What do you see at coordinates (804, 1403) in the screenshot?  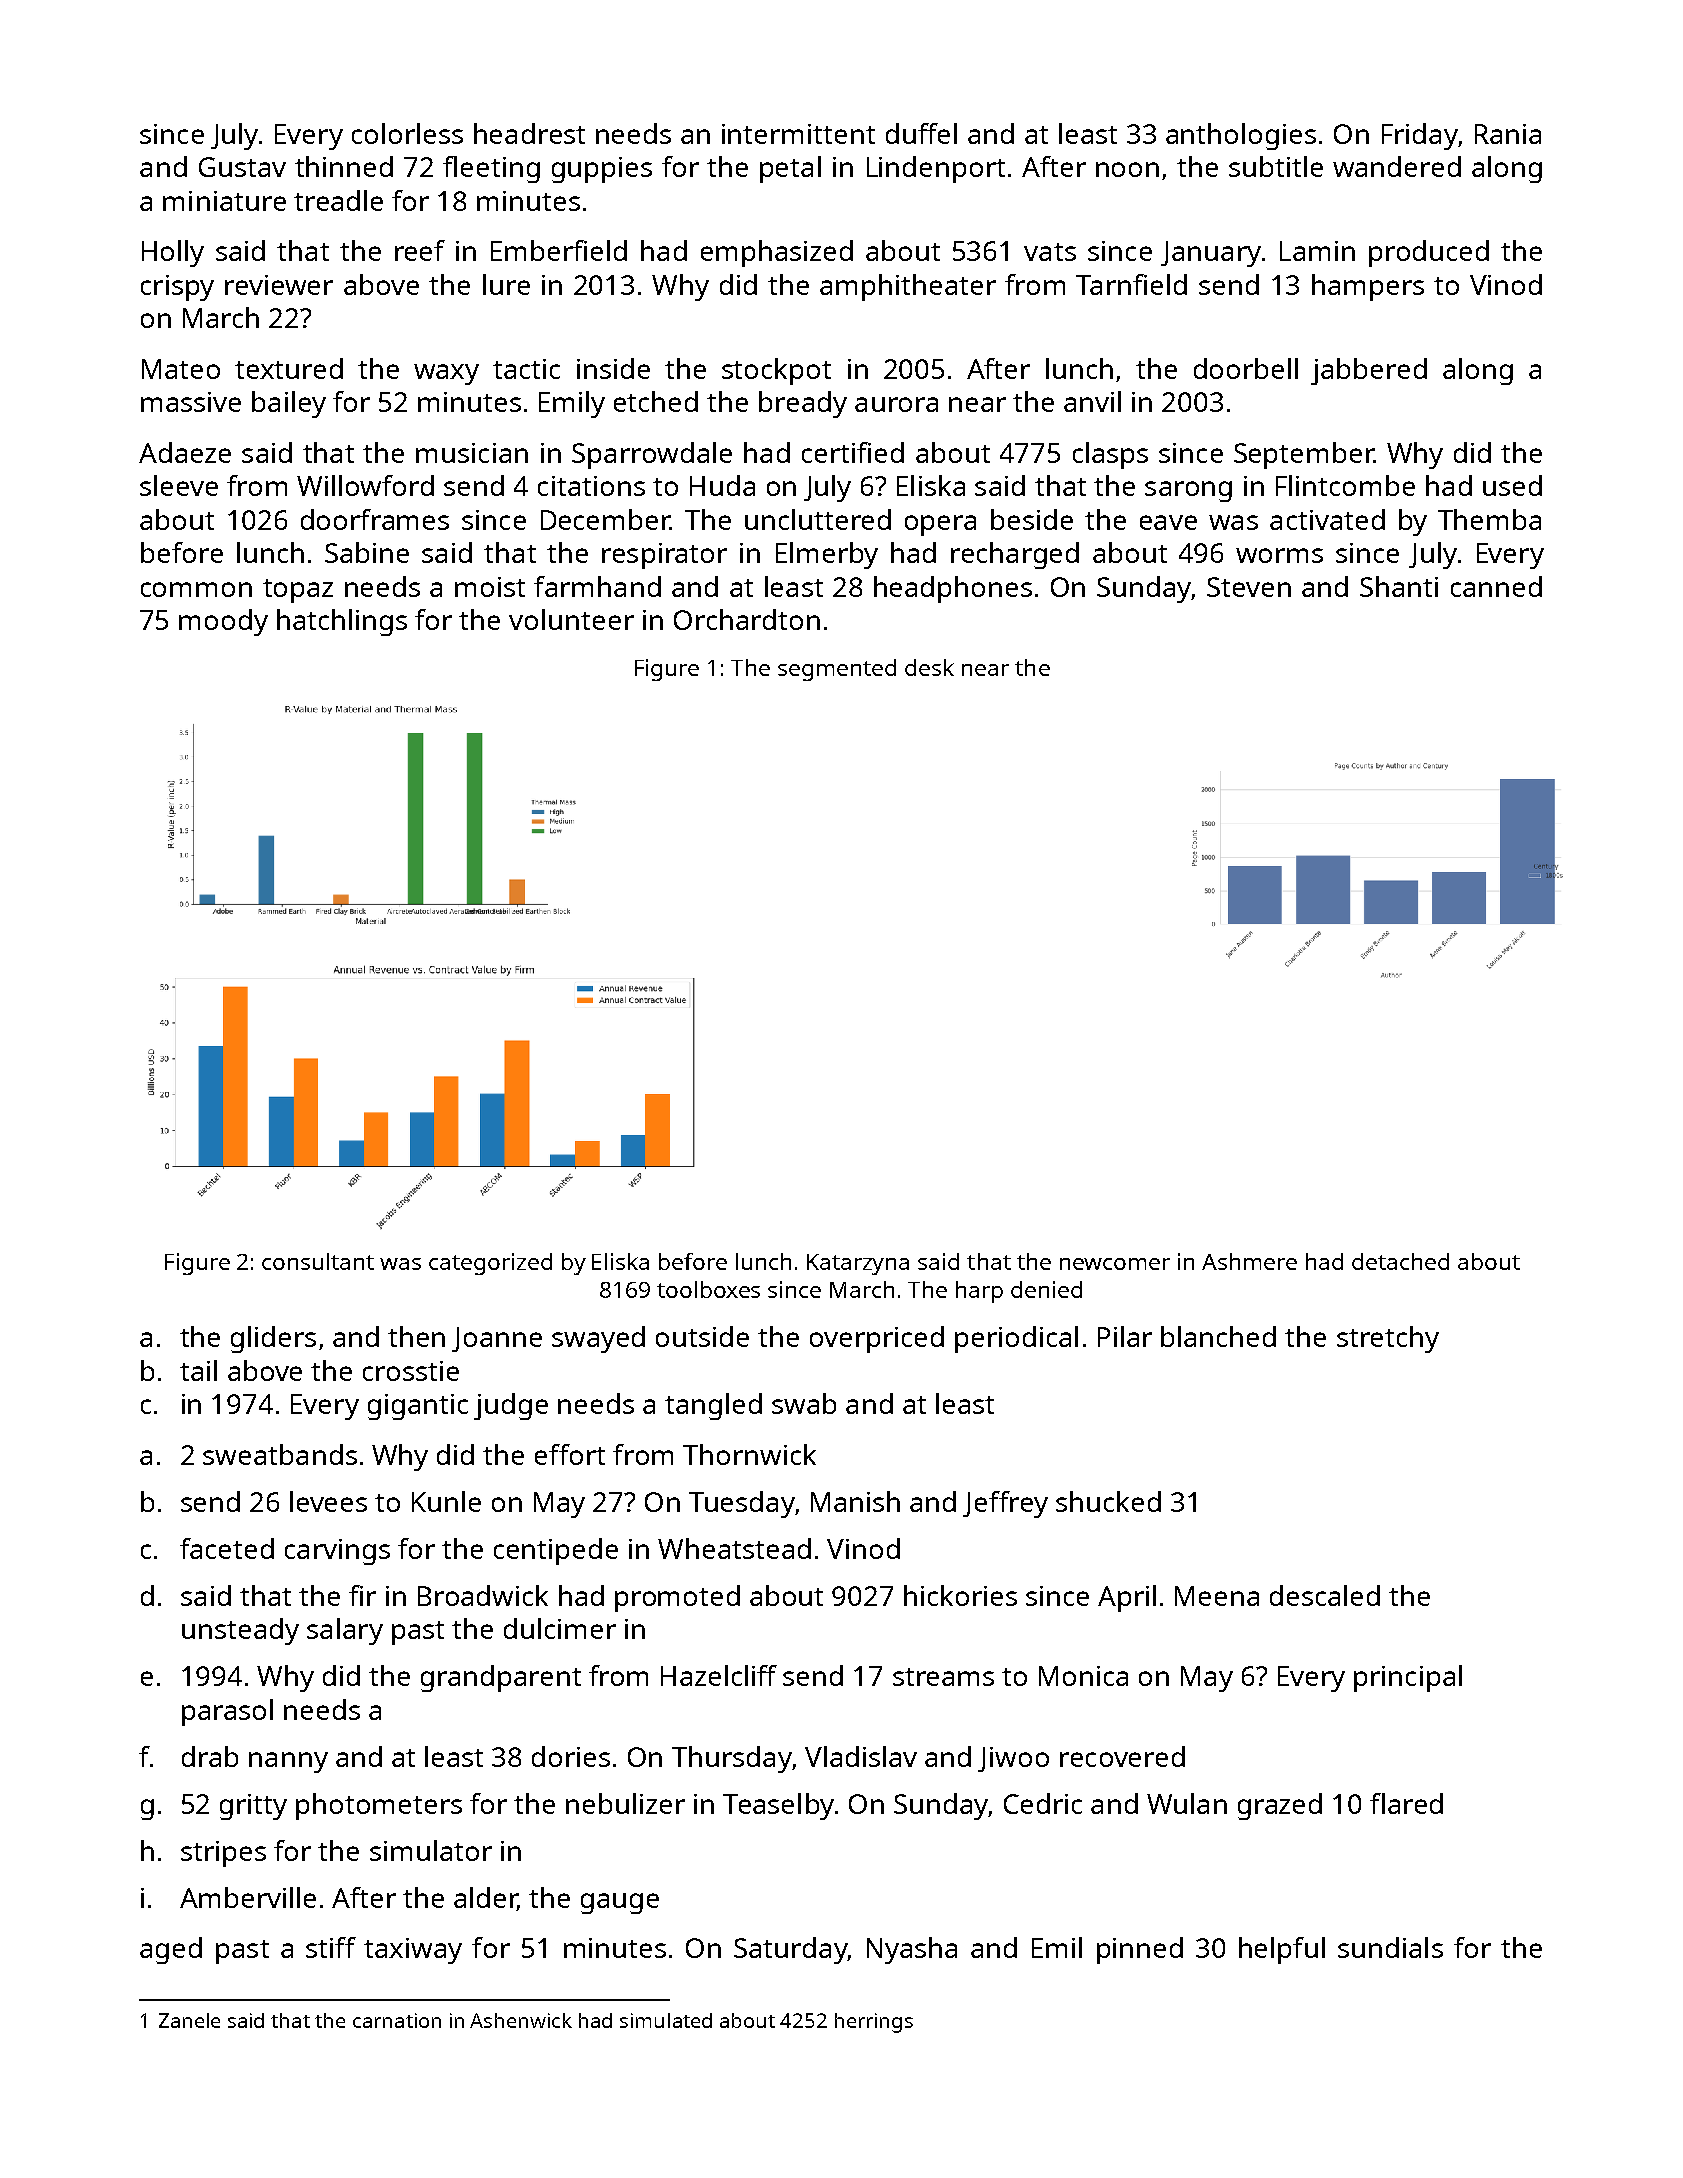 I see `swab` at bounding box center [804, 1403].
